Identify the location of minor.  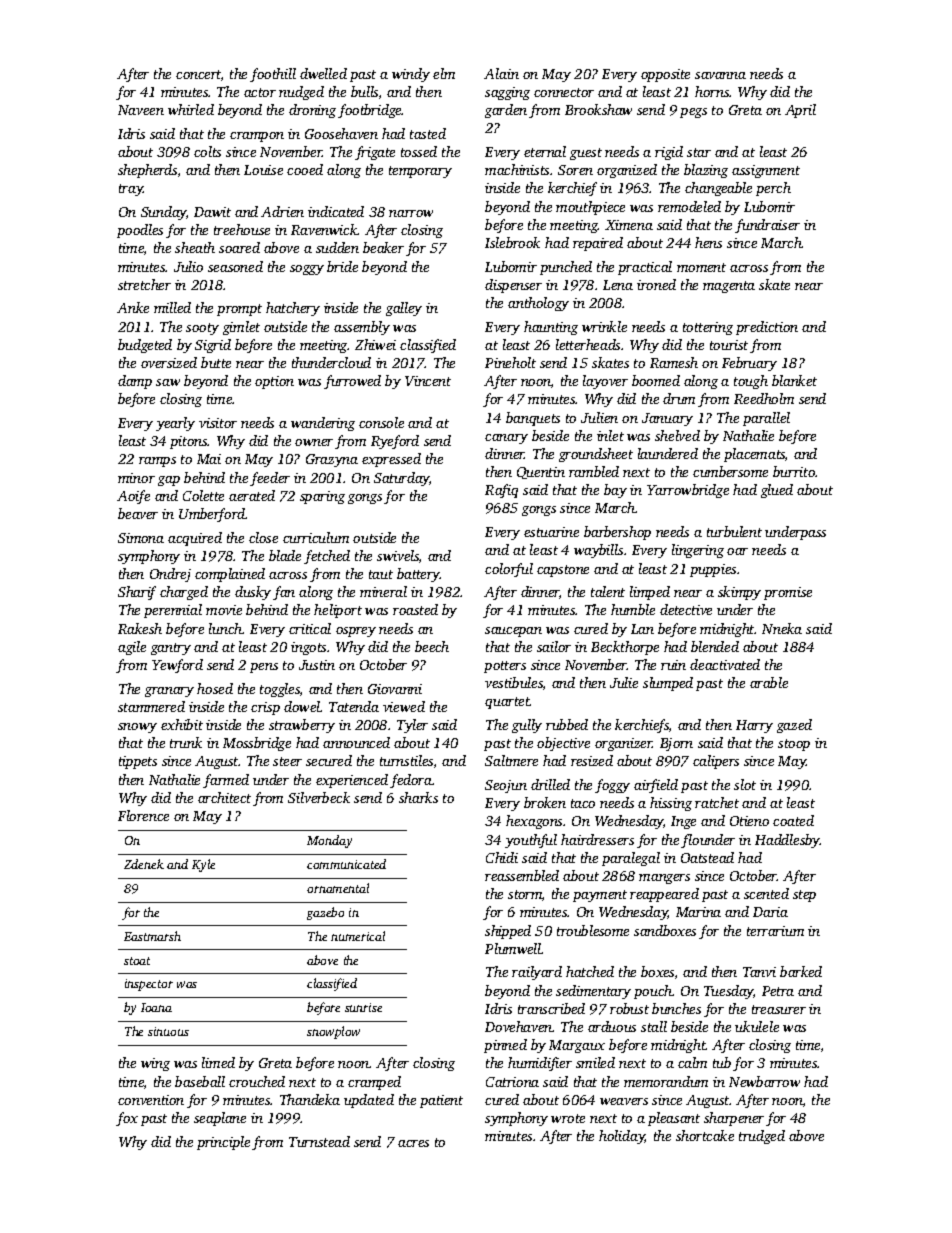
(136, 478).
